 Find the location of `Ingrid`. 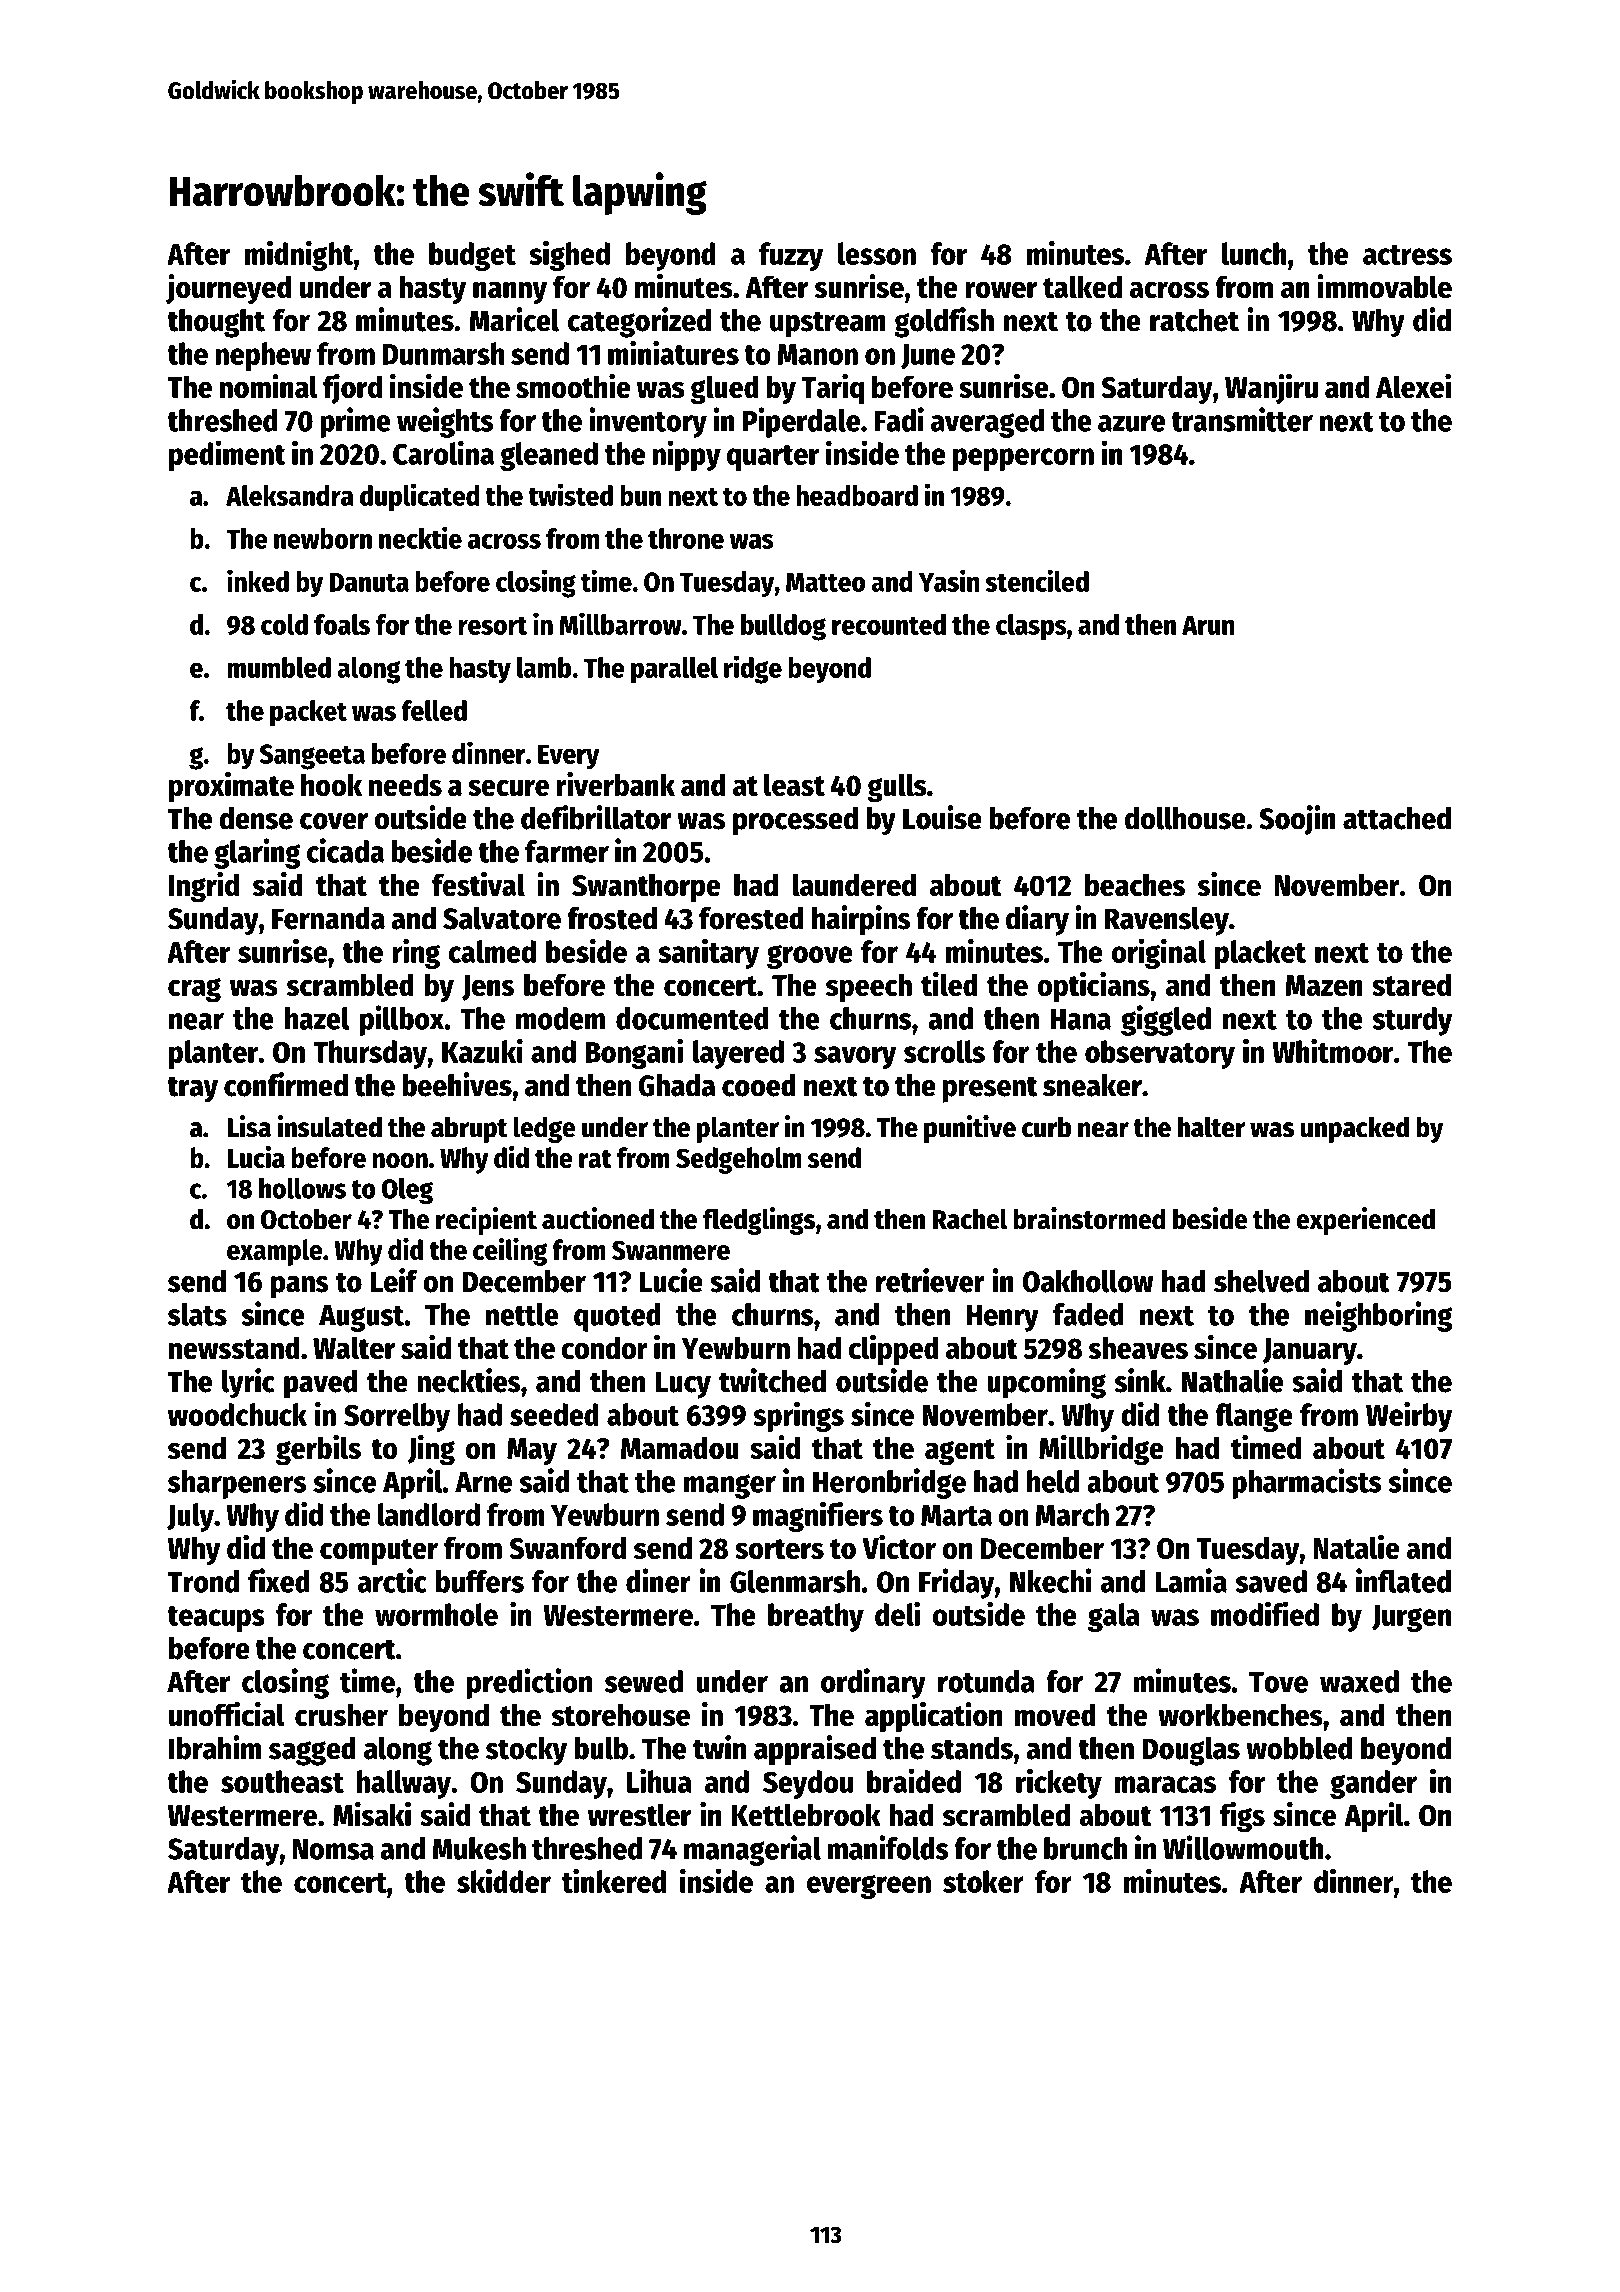

Ingrid is located at coordinates (204, 887).
